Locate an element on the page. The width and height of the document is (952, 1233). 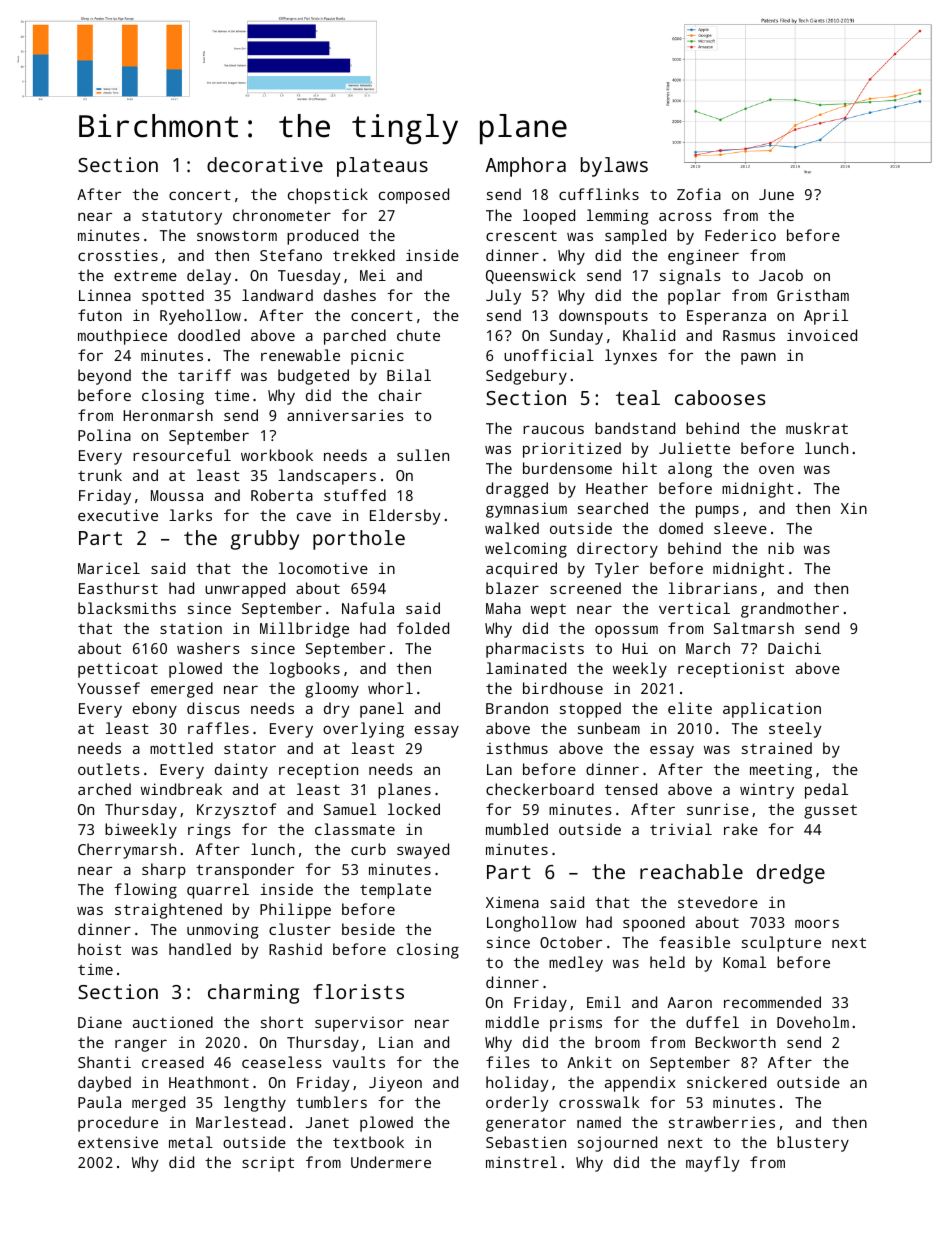
broom is located at coordinates (617, 1042).
